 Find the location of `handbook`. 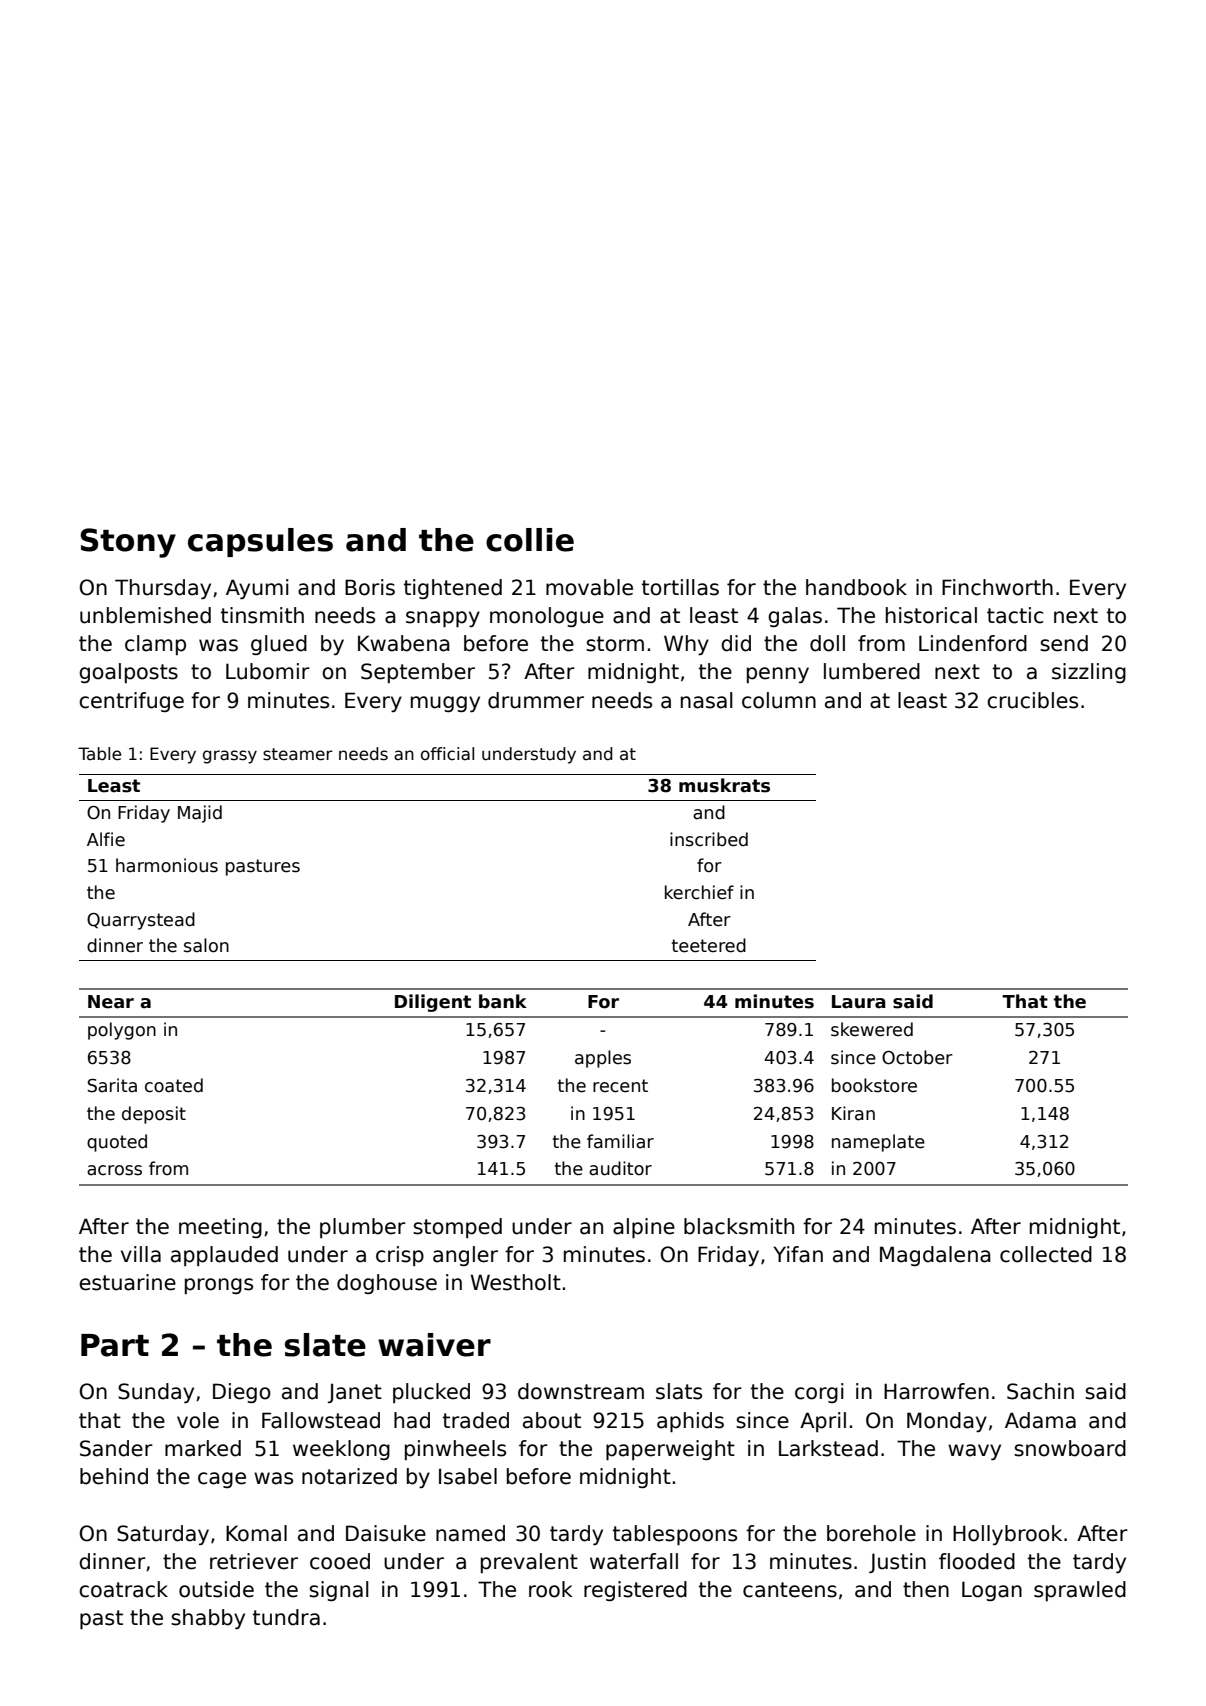

handbook is located at coordinates (856, 587).
